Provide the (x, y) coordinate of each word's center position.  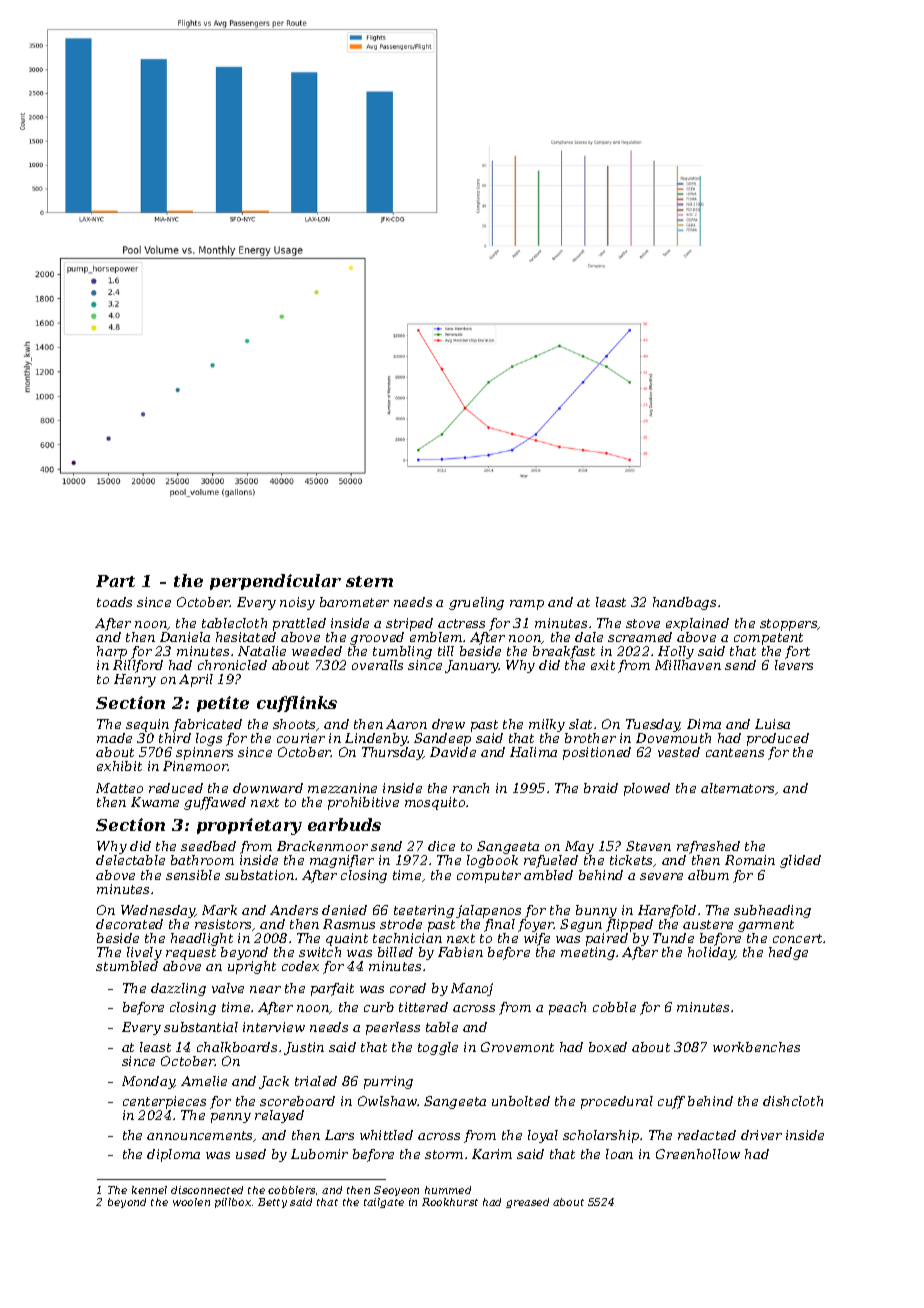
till (446, 651)
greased (527, 1203)
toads (114, 602)
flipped (629, 925)
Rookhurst (450, 1202)
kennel (149, 1190)
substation (259, 875)
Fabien (460, 952)
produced (778, 739)
